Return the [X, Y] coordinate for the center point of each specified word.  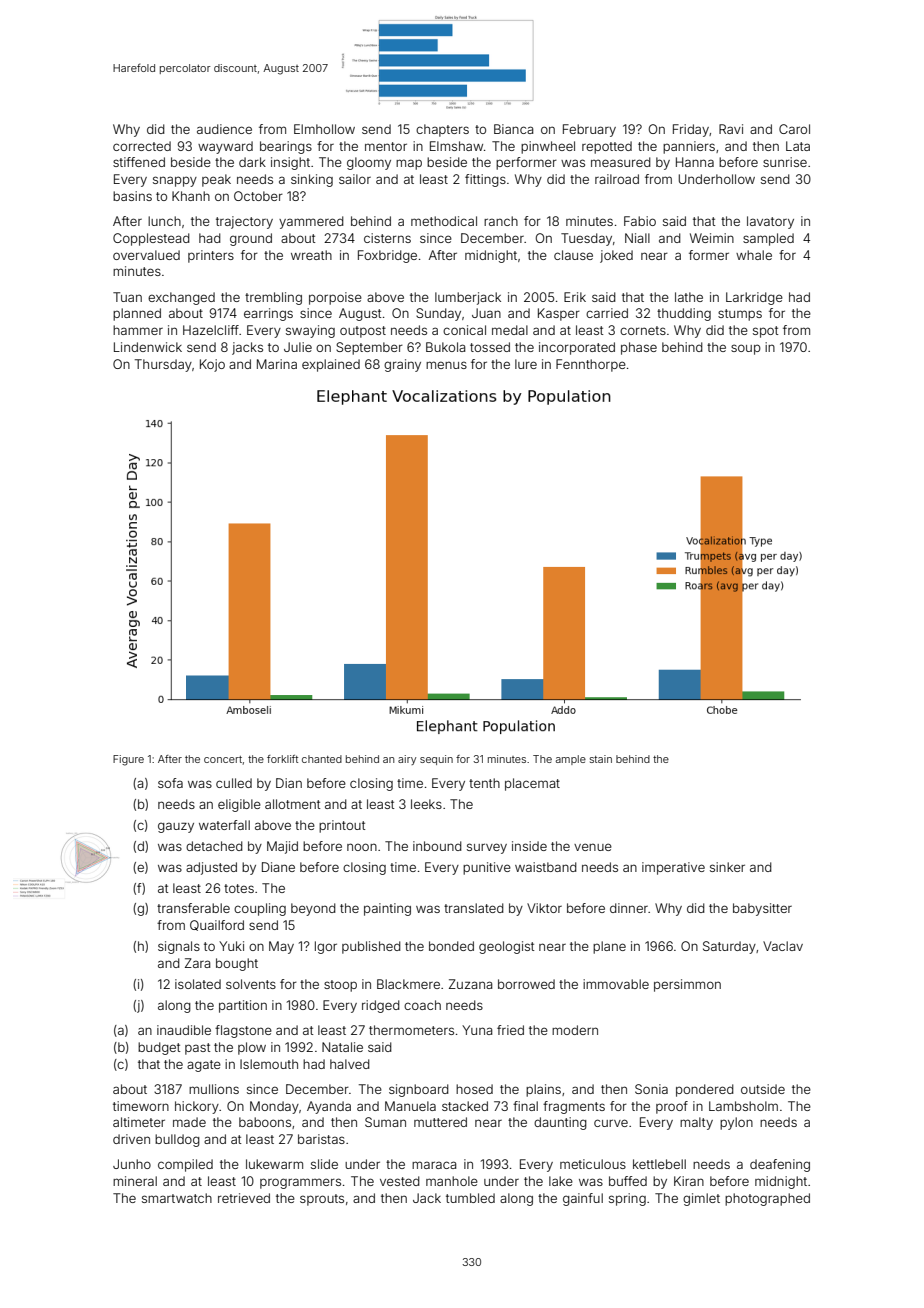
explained [331, 365]
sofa [170, 783]
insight [290, 163]
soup [746, 349]
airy [407, 760]
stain [601, 759]
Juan [486, 313]
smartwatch [177, 1198]
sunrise [785, 162]
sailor [355, 179]
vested [400, 1181]
